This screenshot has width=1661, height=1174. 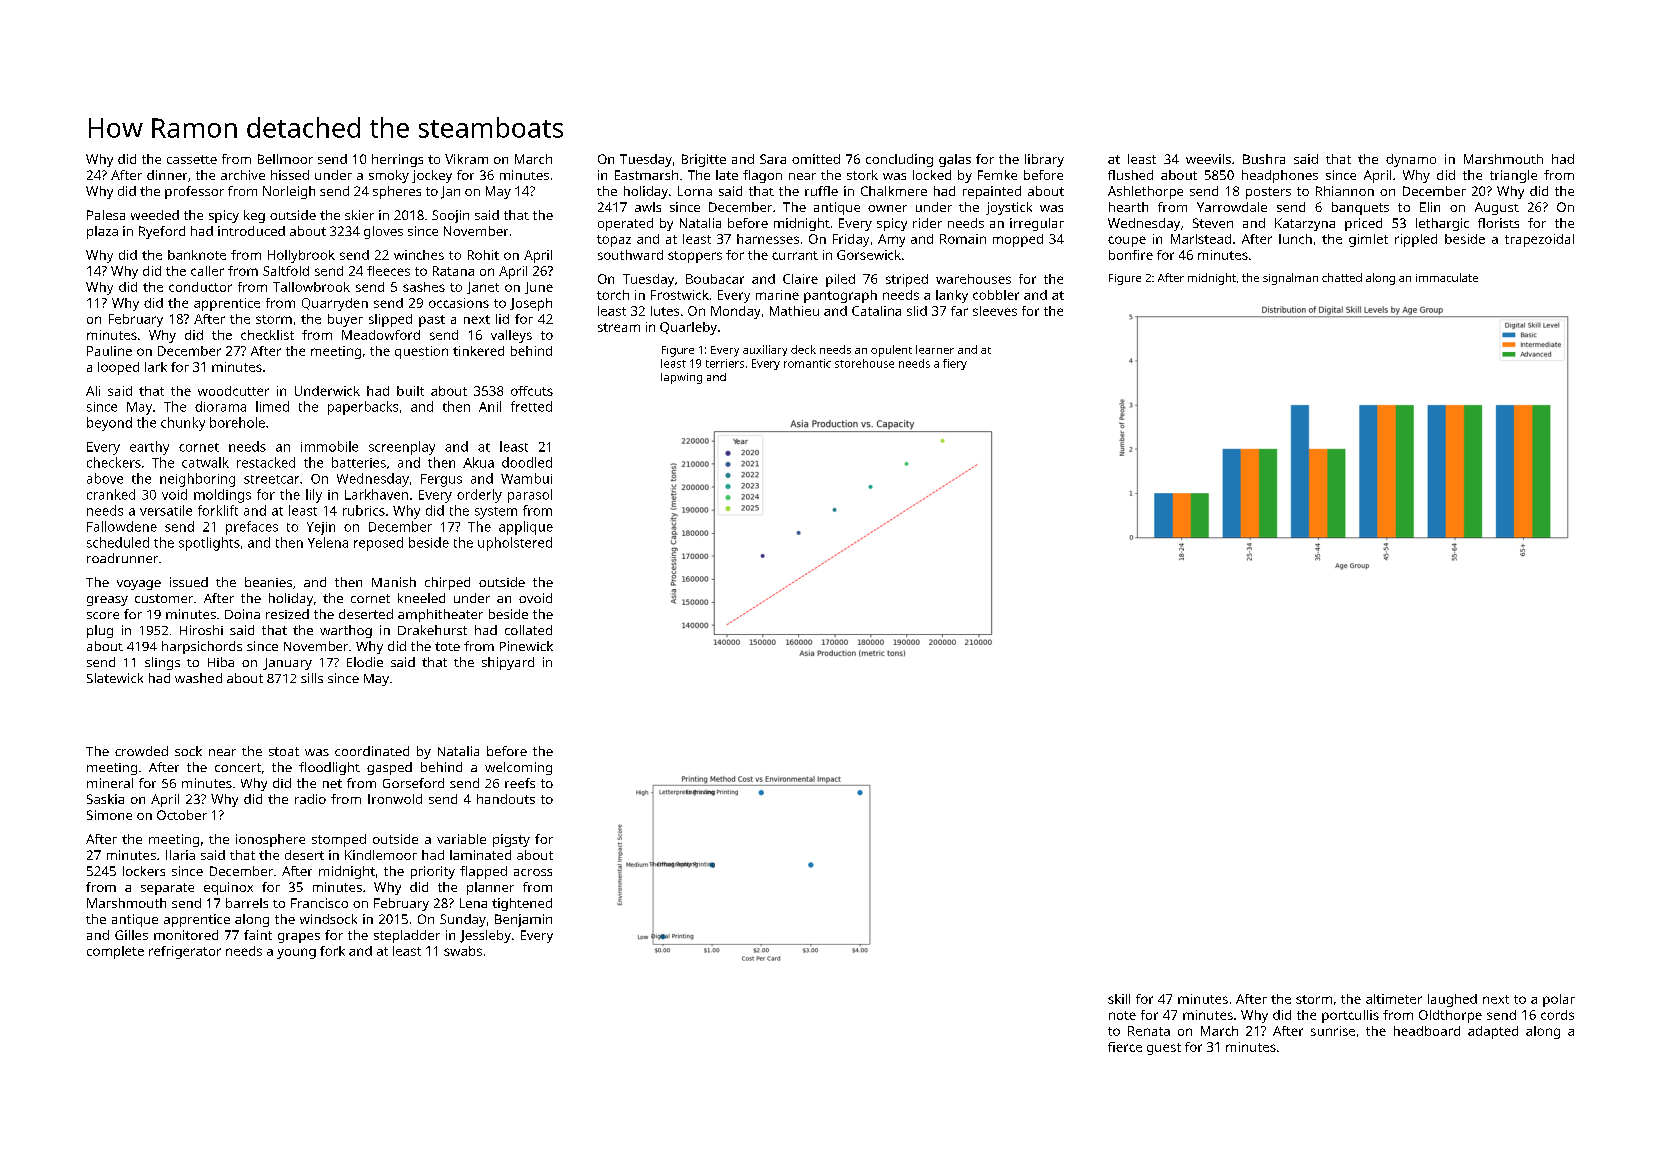 What do you see at coordinates (192, 159) in the screenshot?
I see `cassette` at bounding box center [192, 159].
